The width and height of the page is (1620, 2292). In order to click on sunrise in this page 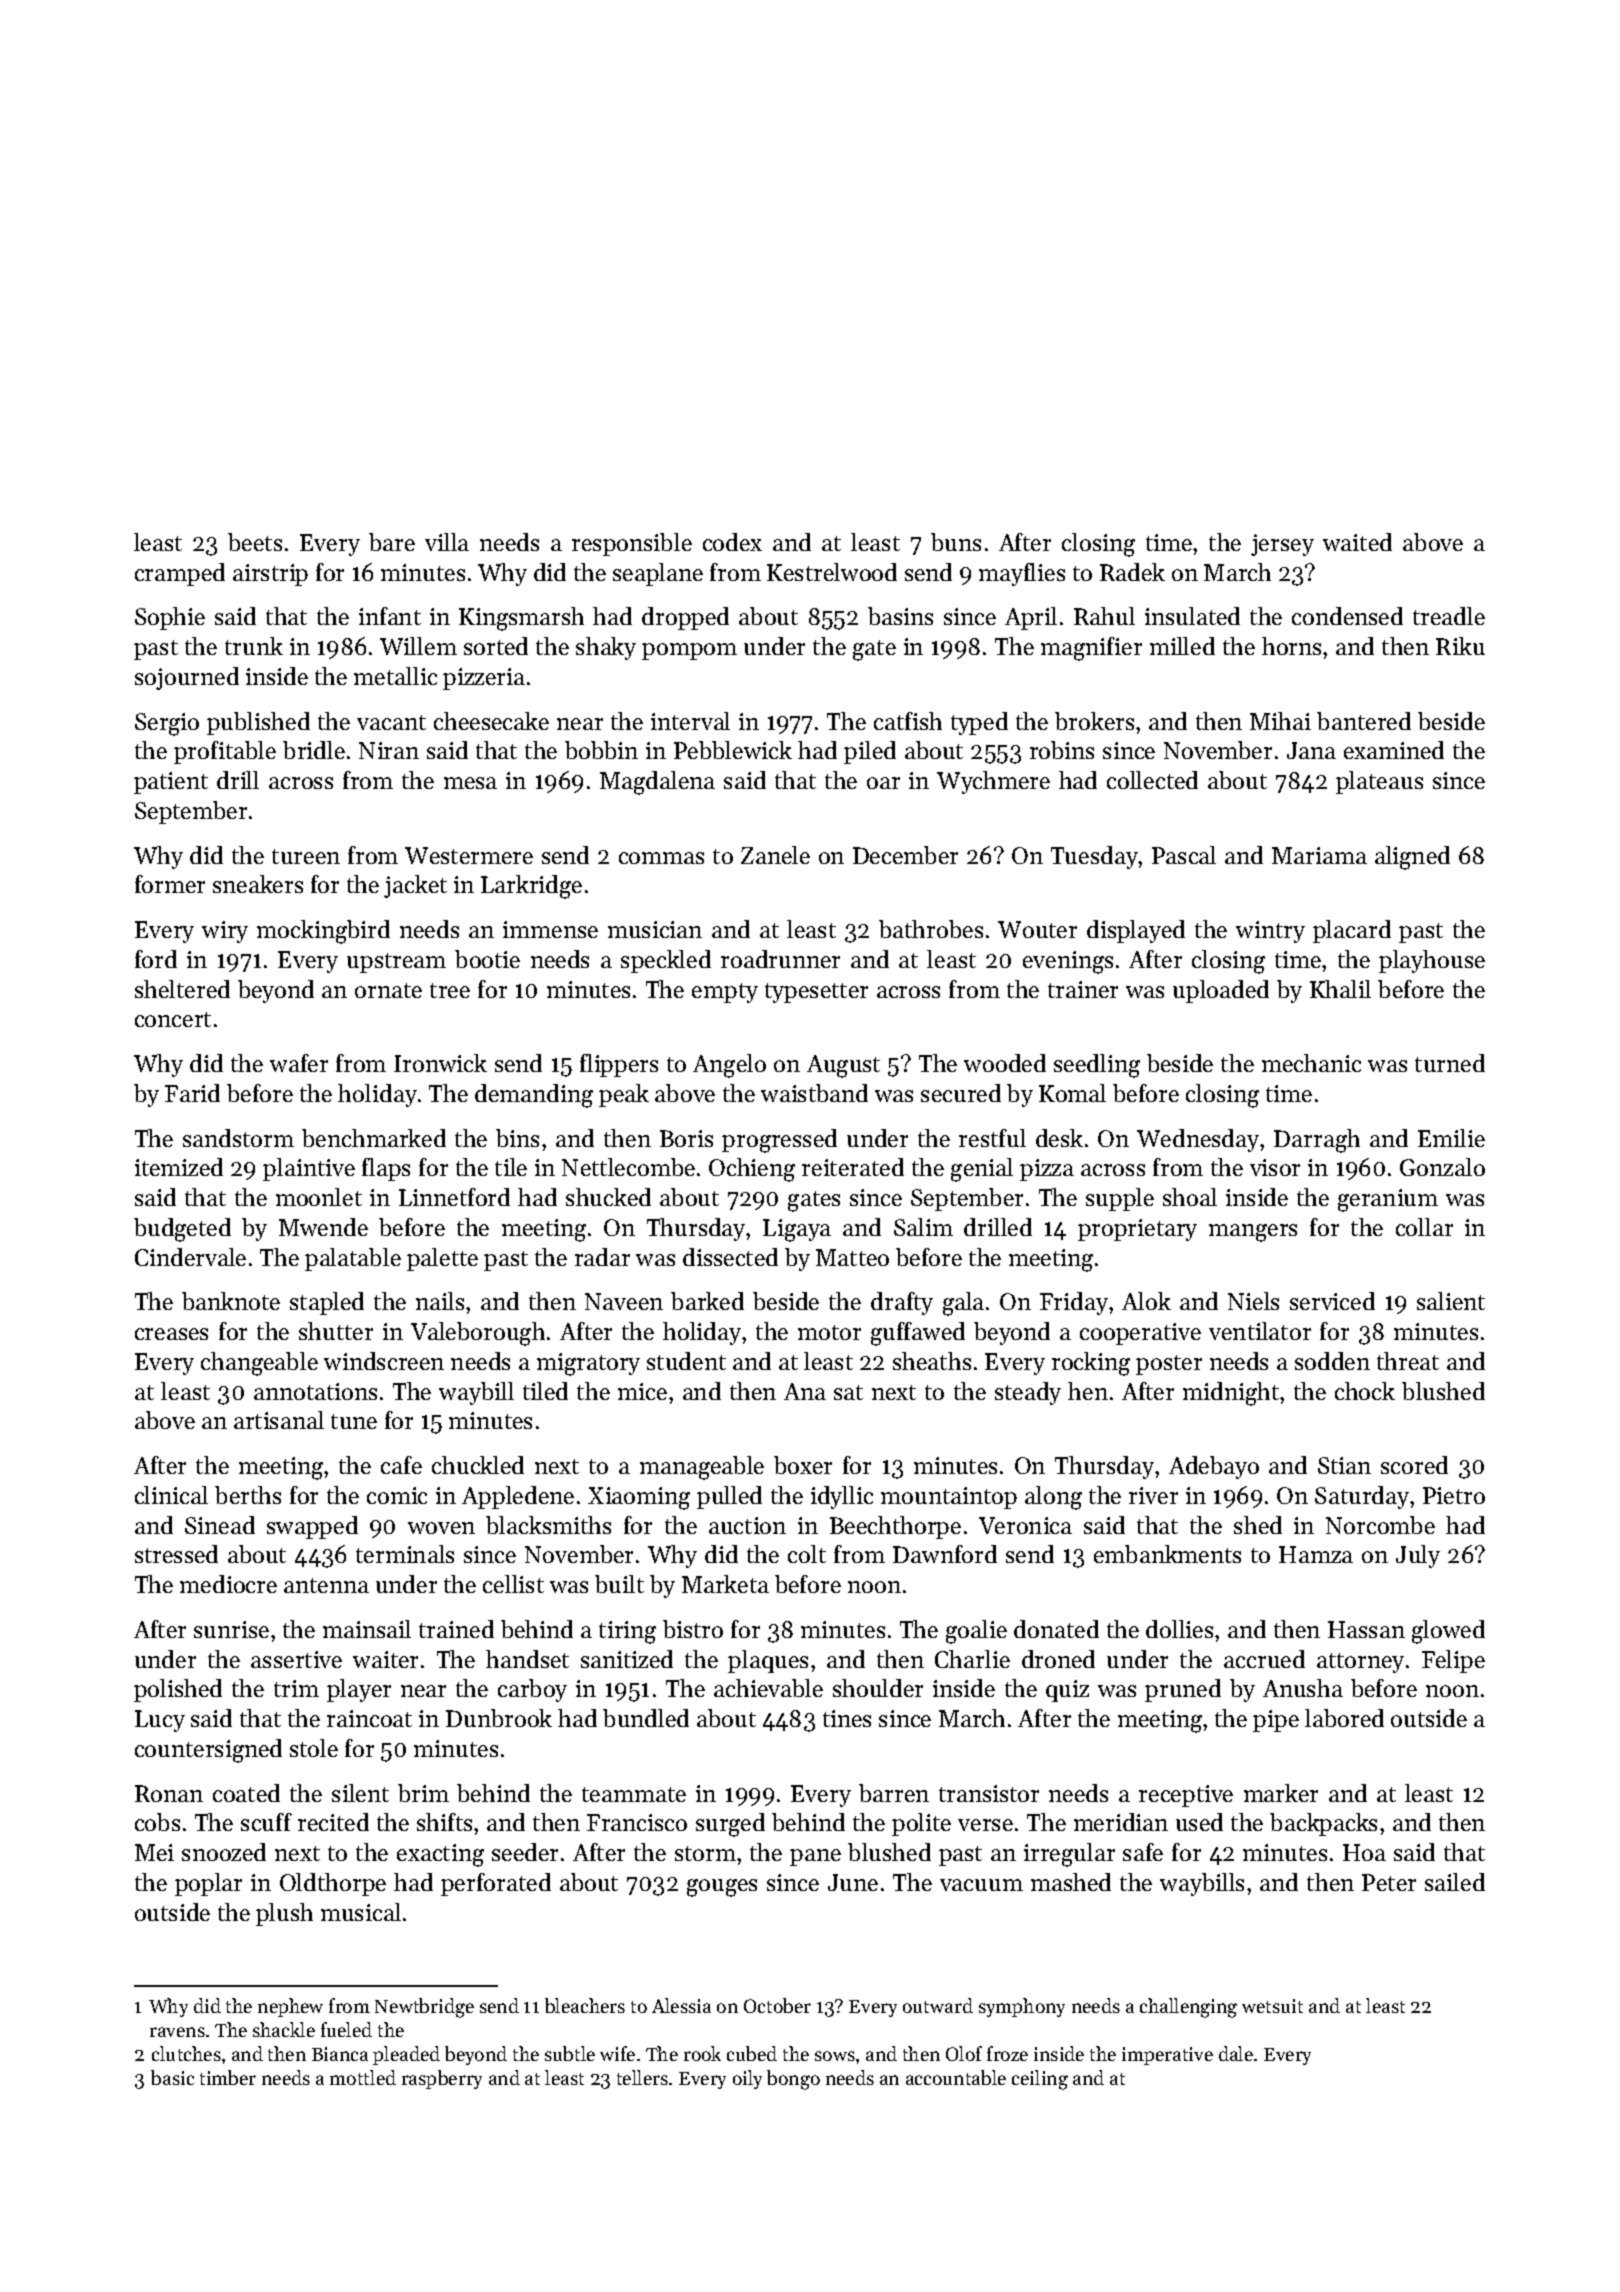, I will do `click(231, 1629)`.
